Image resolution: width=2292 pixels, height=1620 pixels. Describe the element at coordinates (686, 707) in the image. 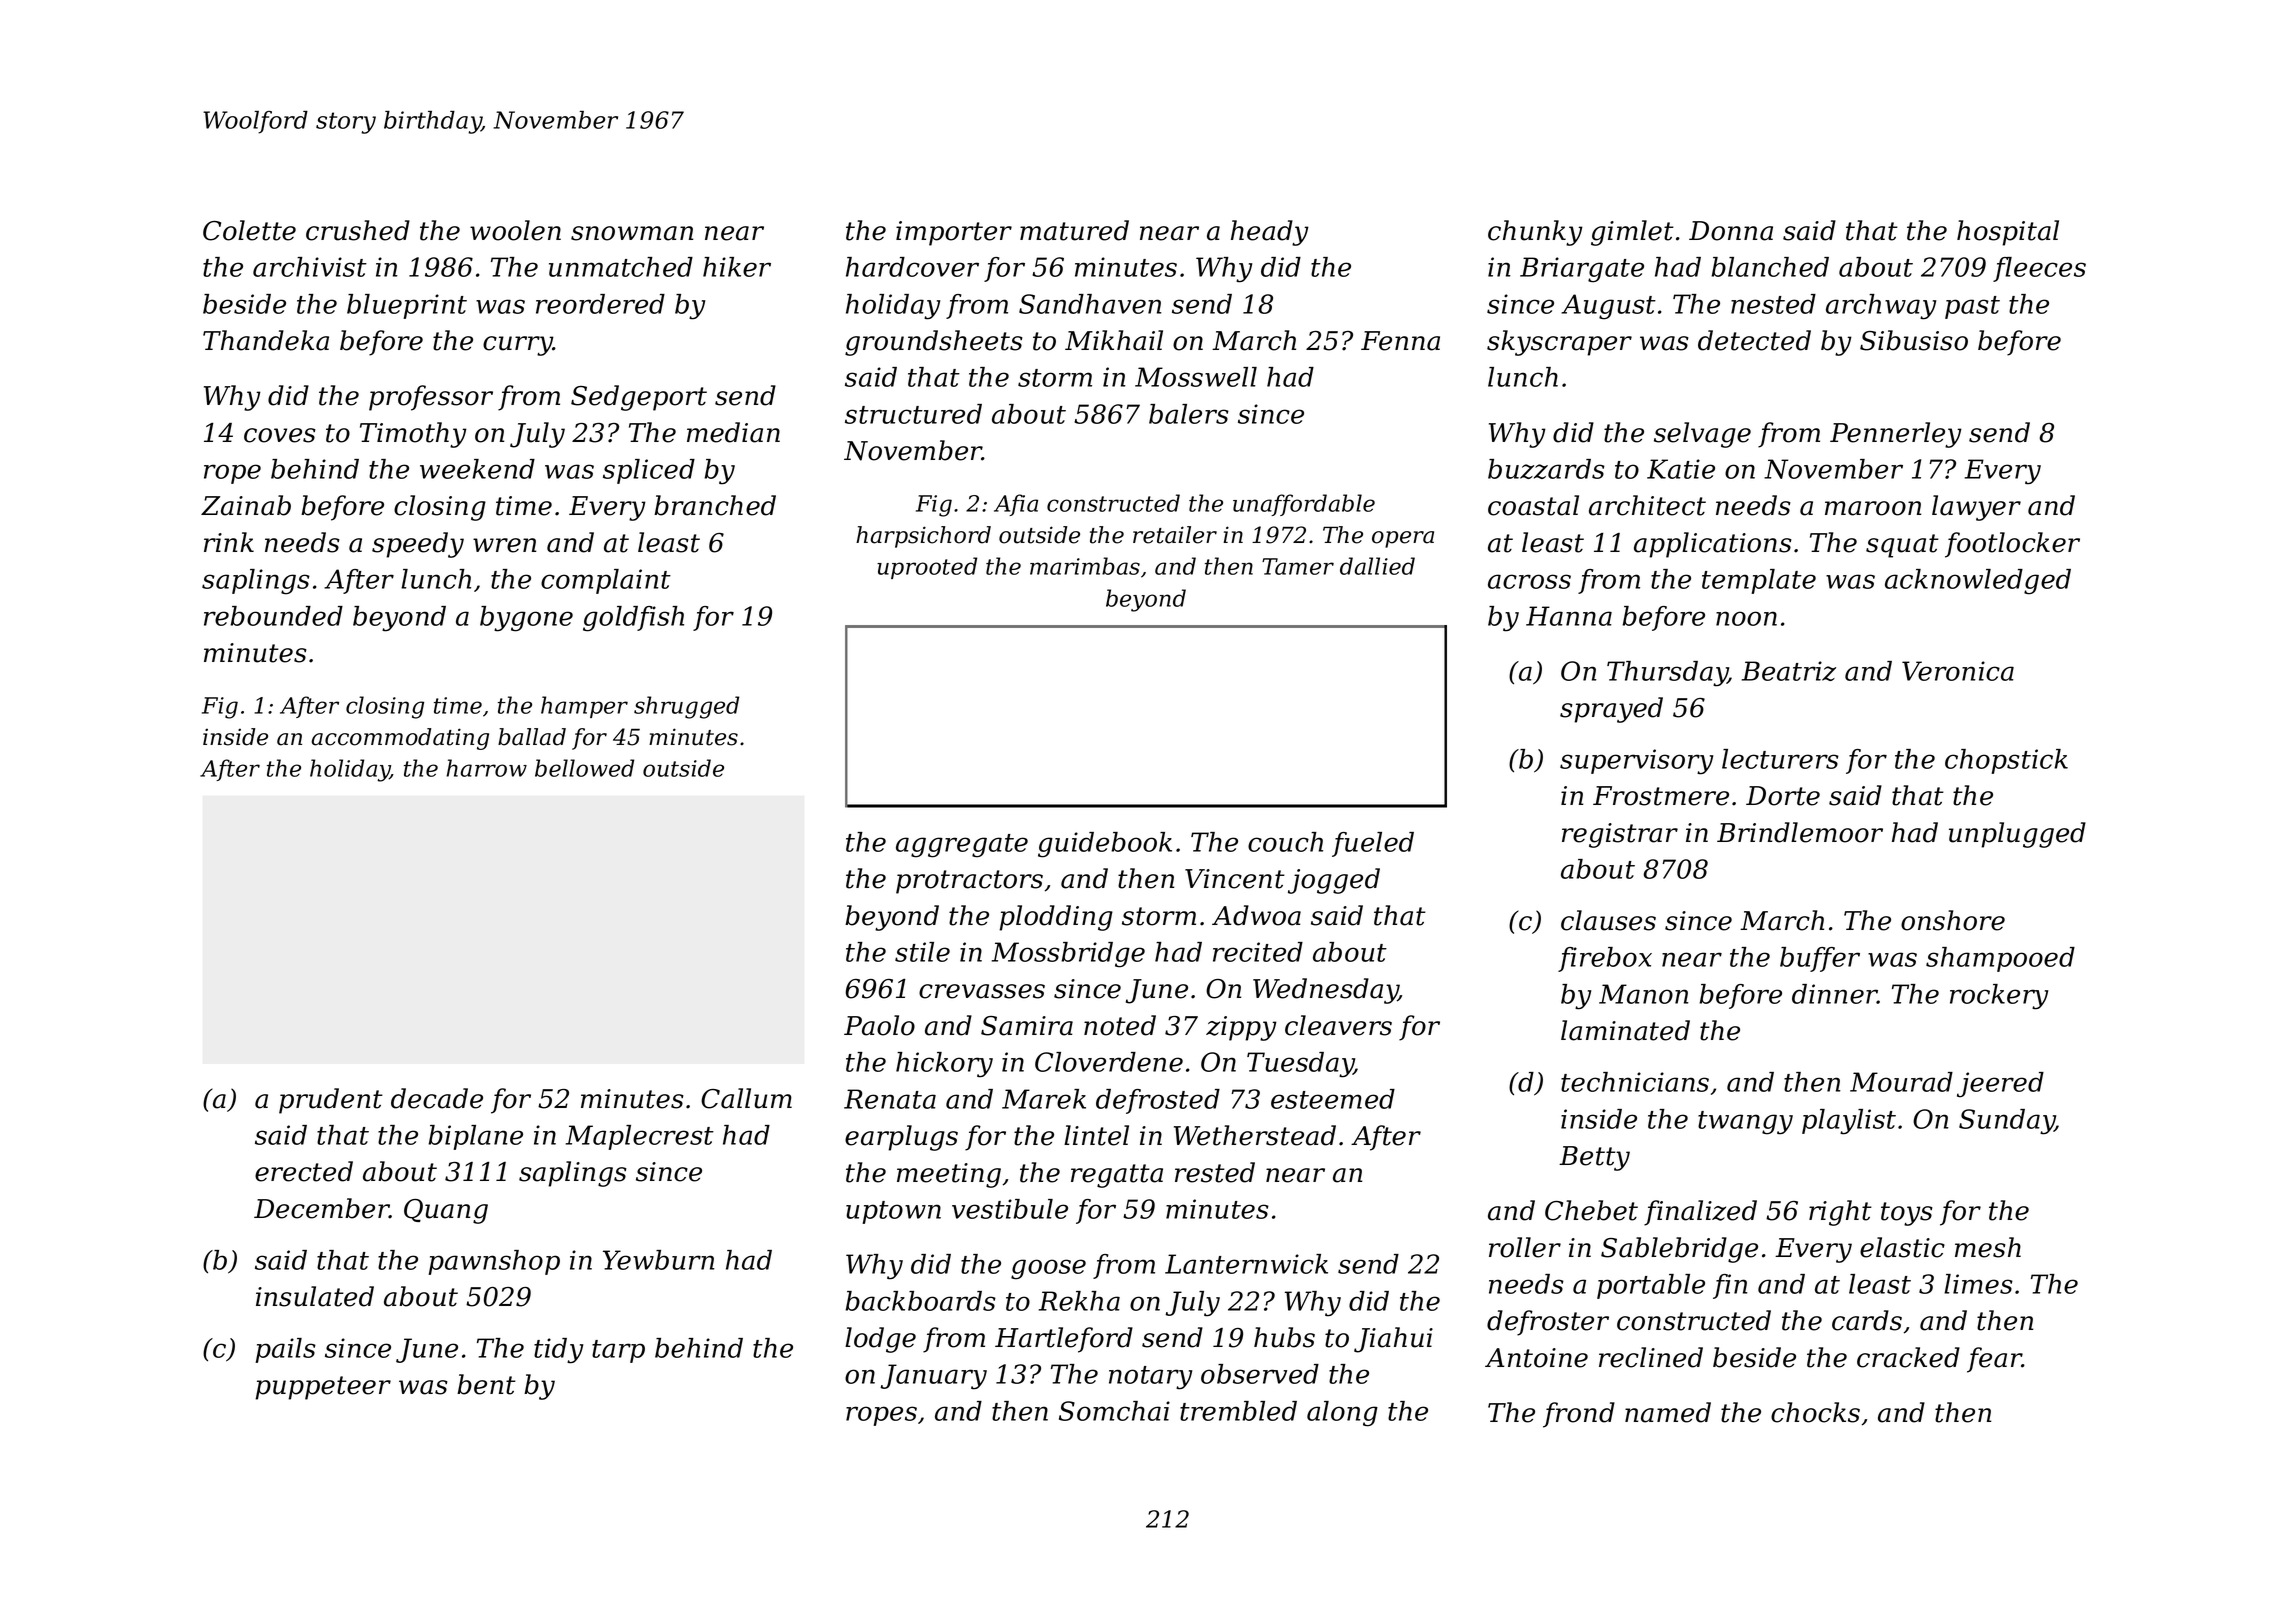

I see `shrugged` at that location.
